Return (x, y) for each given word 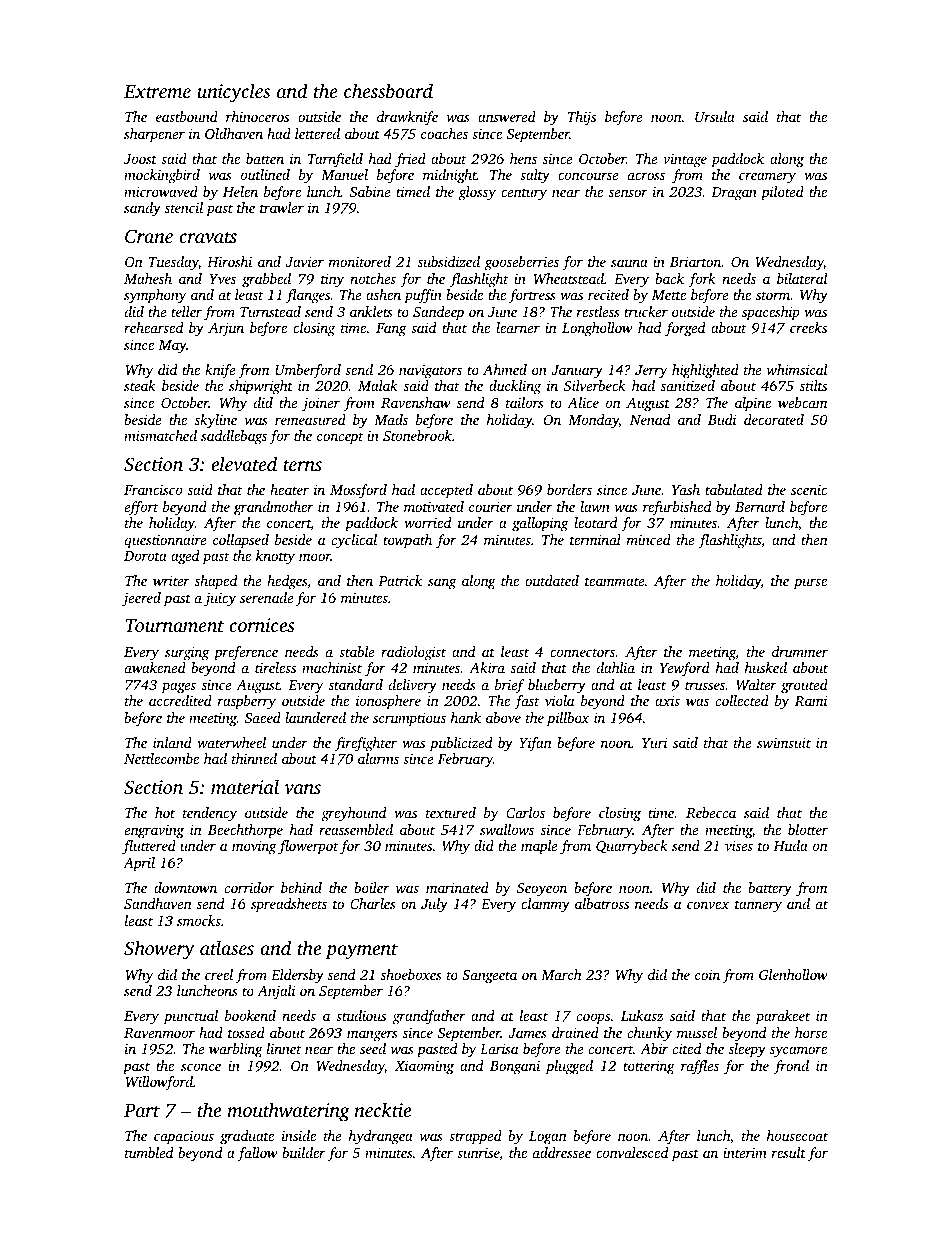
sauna (629, 263)
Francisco (153, 490)
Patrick (400, 580)
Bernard (760, 506)
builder (303, 1152)
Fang (391, 330)
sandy (142, 209)
